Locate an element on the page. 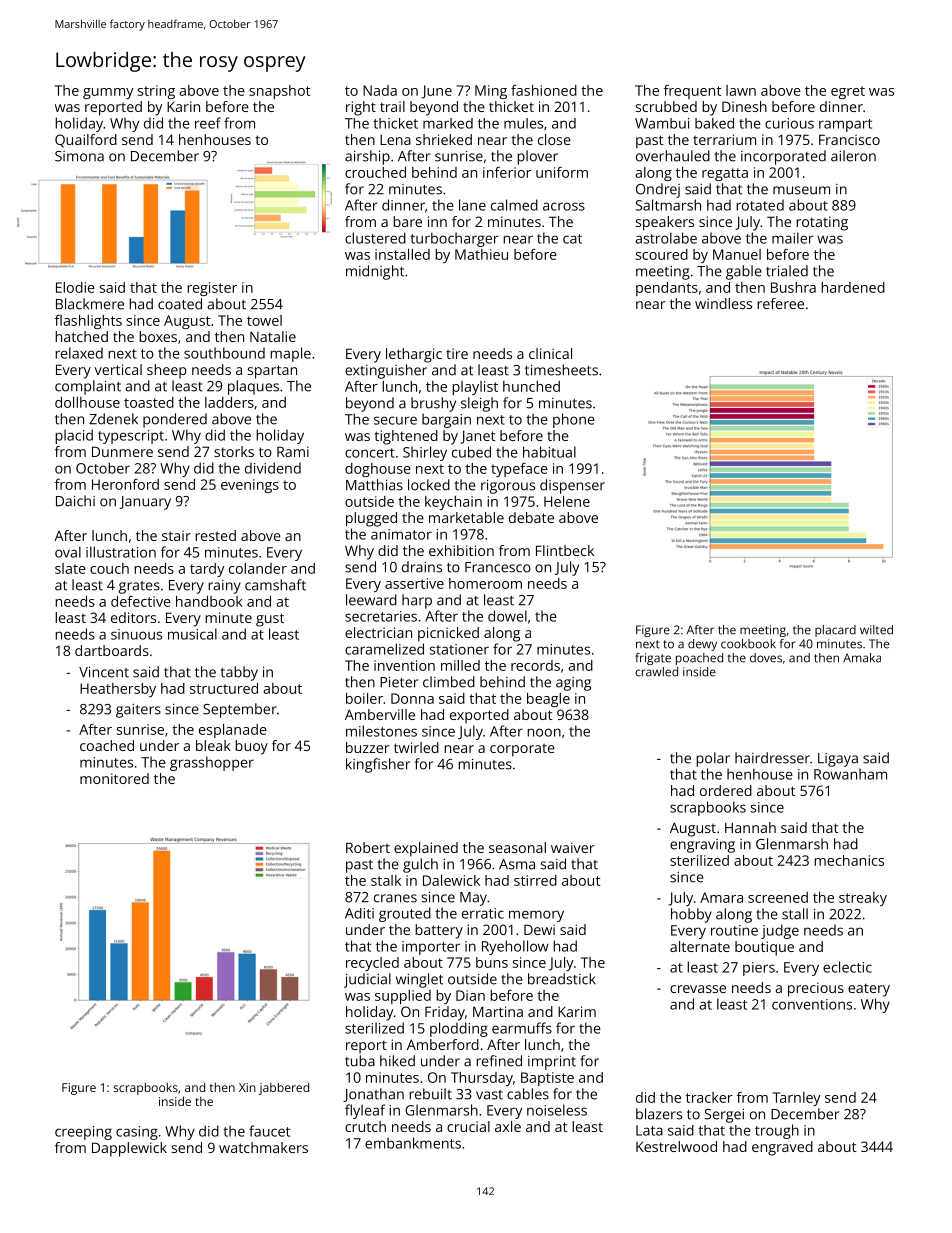  hardened is located at coordinates (853, 287).
